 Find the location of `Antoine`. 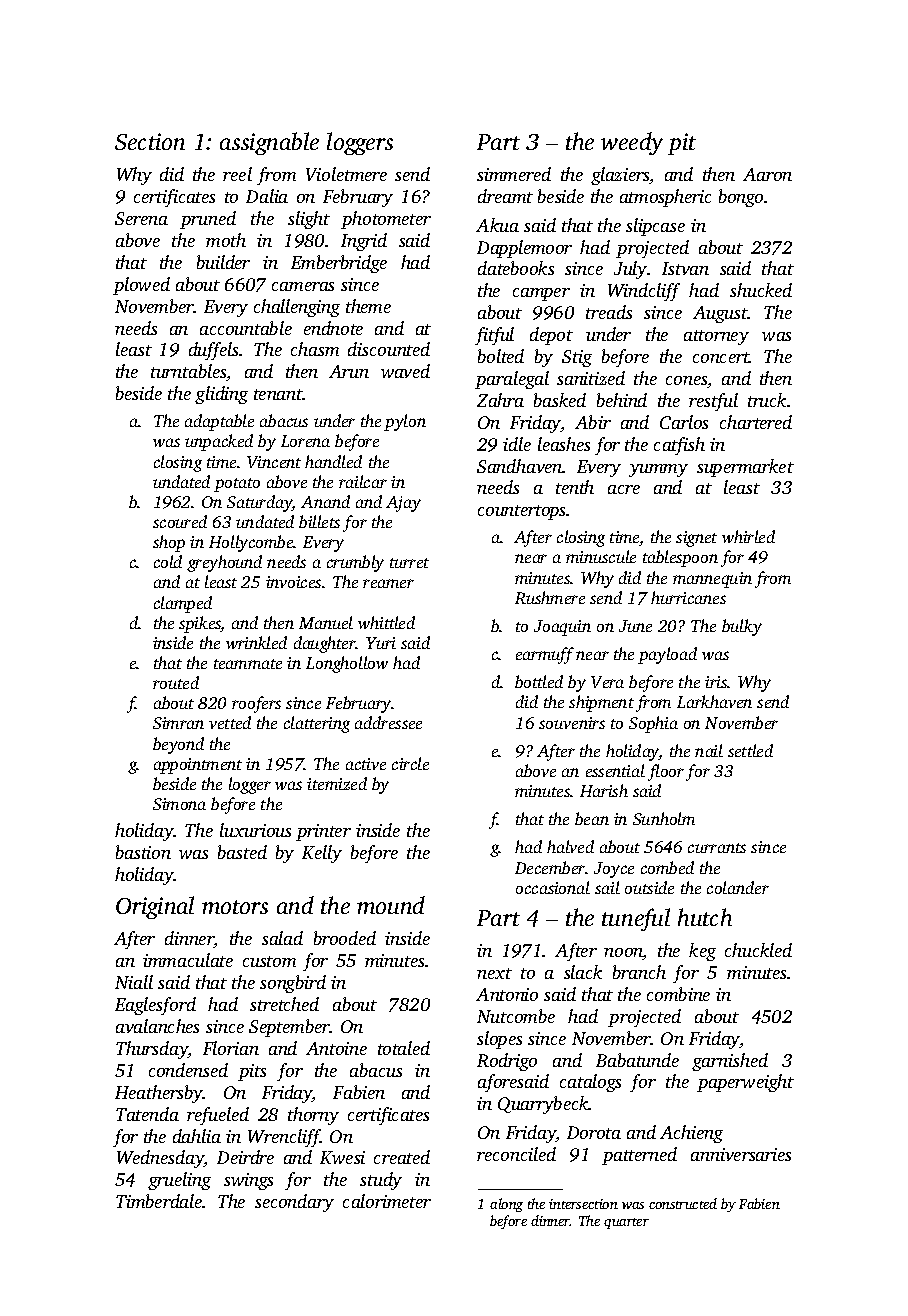

Antoine is located at coordinates (336, 1048).
